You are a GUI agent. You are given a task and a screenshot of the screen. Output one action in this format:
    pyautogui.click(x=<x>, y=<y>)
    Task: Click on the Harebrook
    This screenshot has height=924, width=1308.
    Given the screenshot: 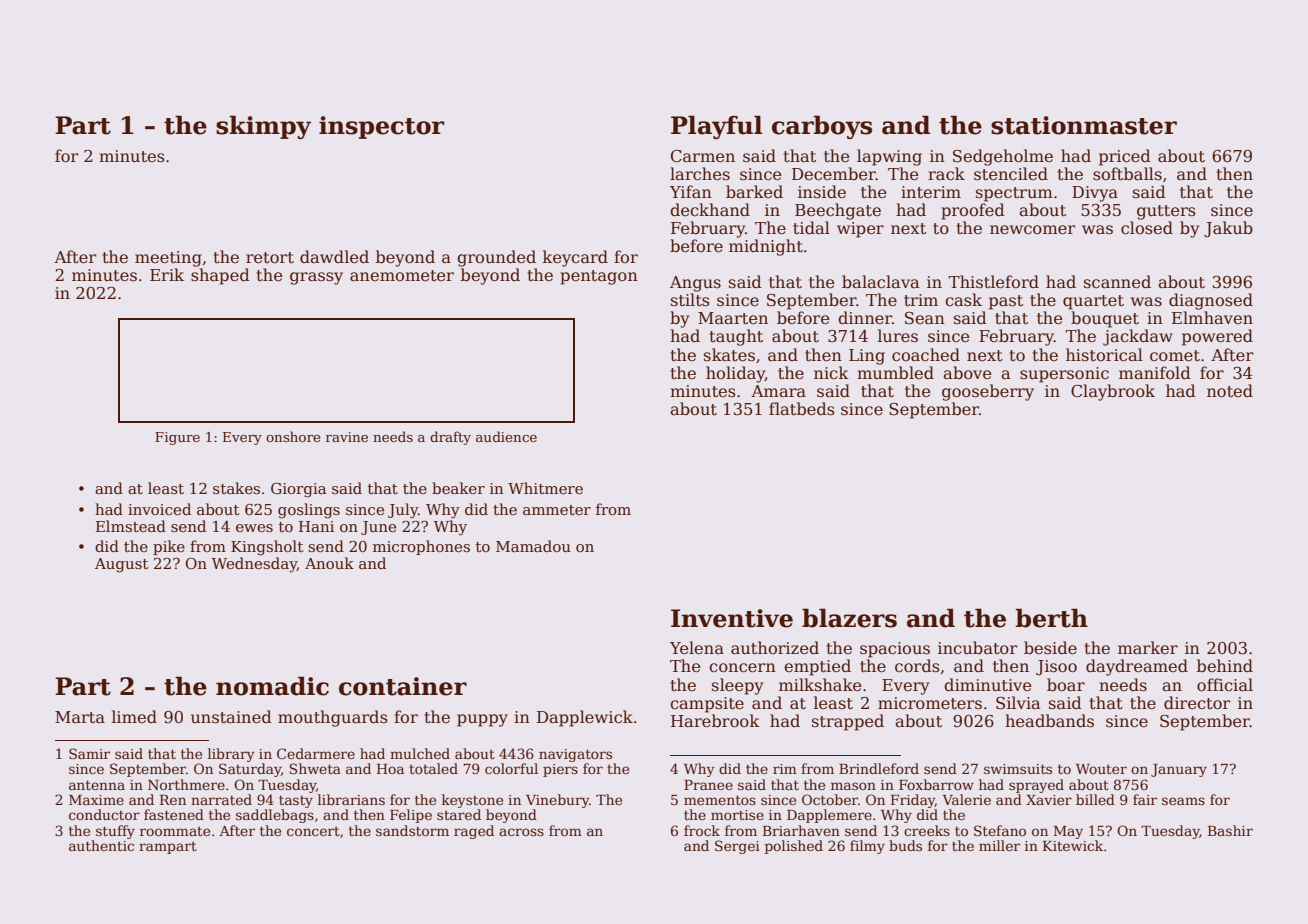 What is the action you would take?
    pyautogui.click(x=715, y=721)
